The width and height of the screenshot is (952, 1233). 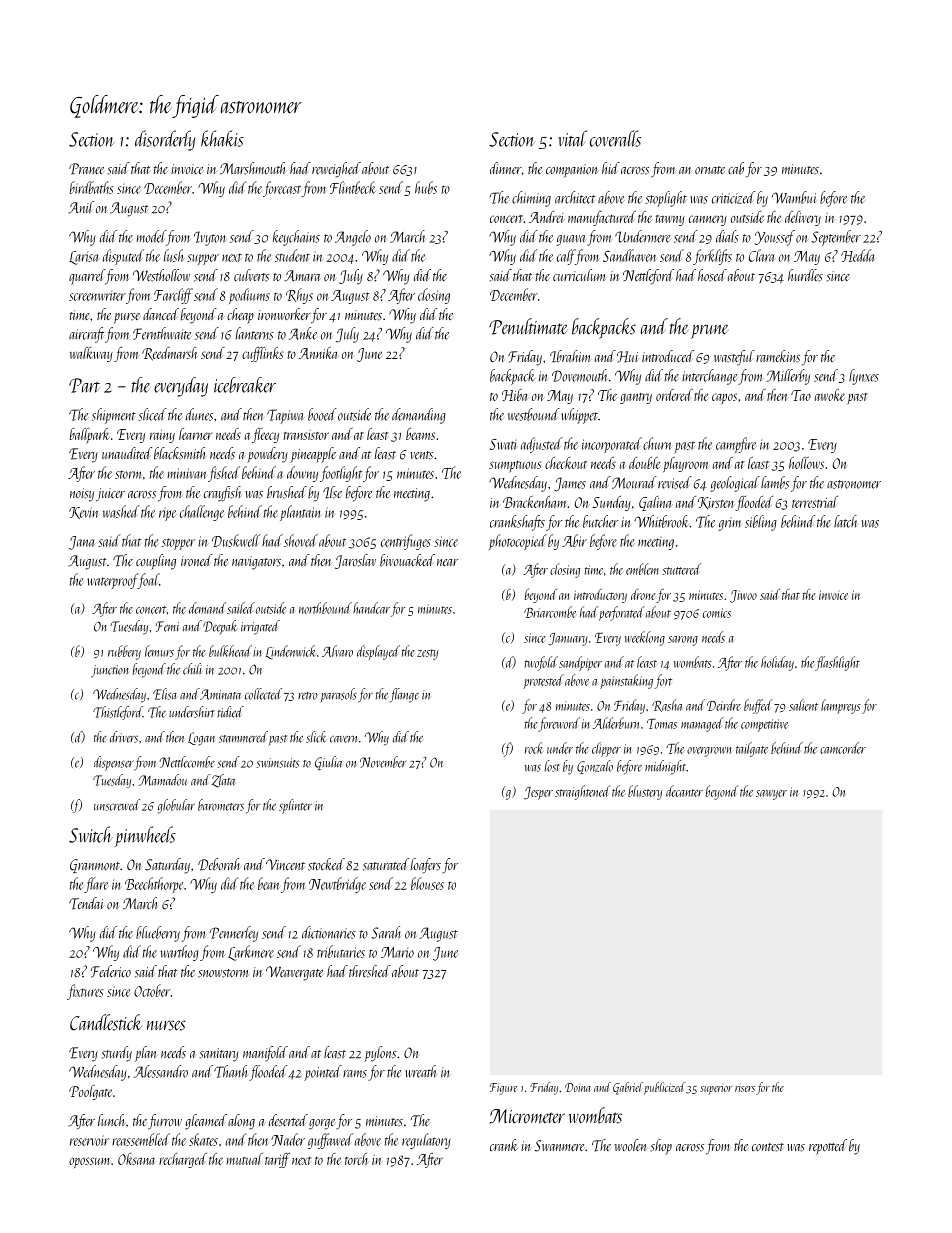 I want to click on nurses, so click(x=166, y=1025).
